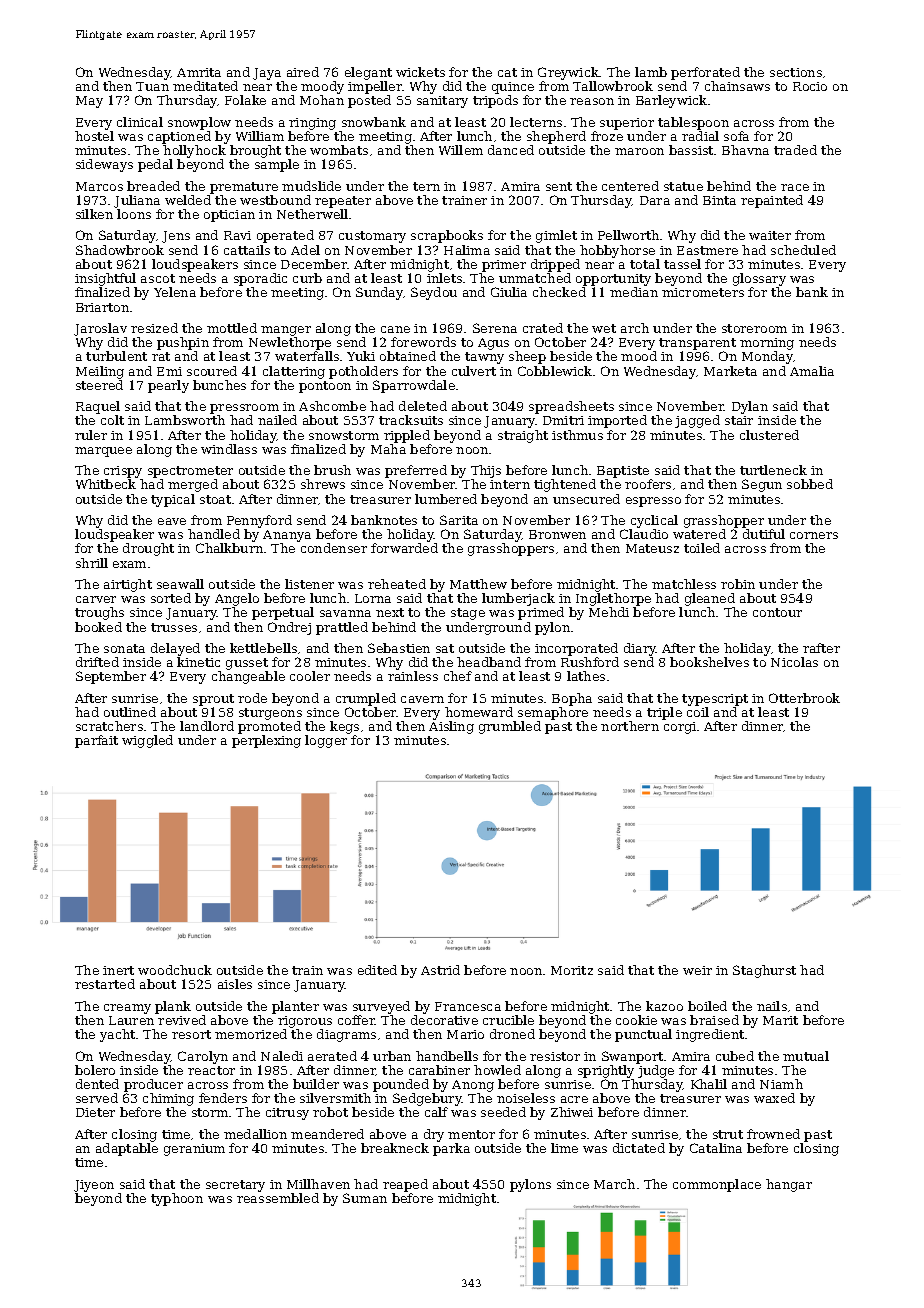  Describe the element at coordinates (795, 150) in the screenshot. I see `traded` at that location.
